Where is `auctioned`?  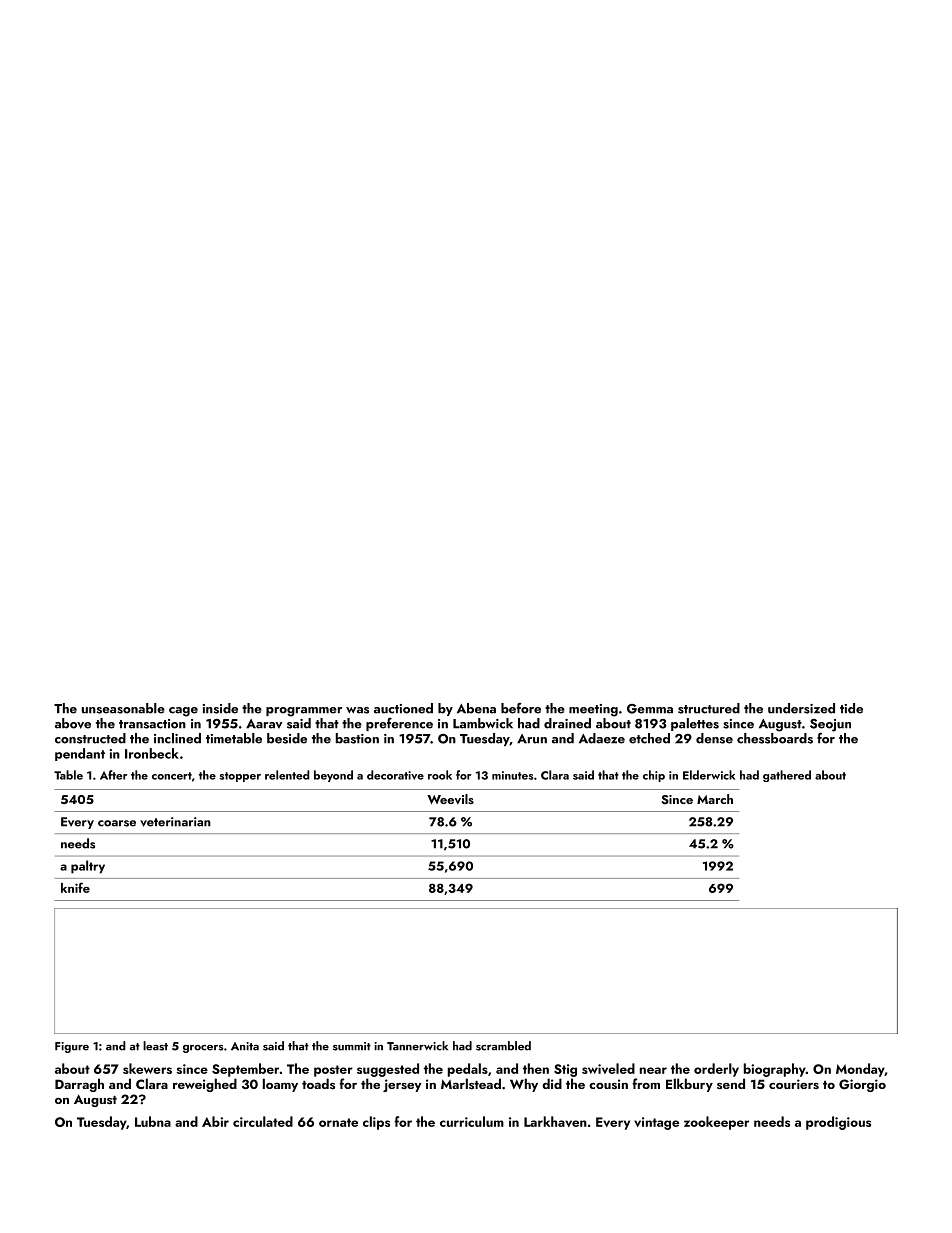
auctioned is located at coordinates (403, 708).
